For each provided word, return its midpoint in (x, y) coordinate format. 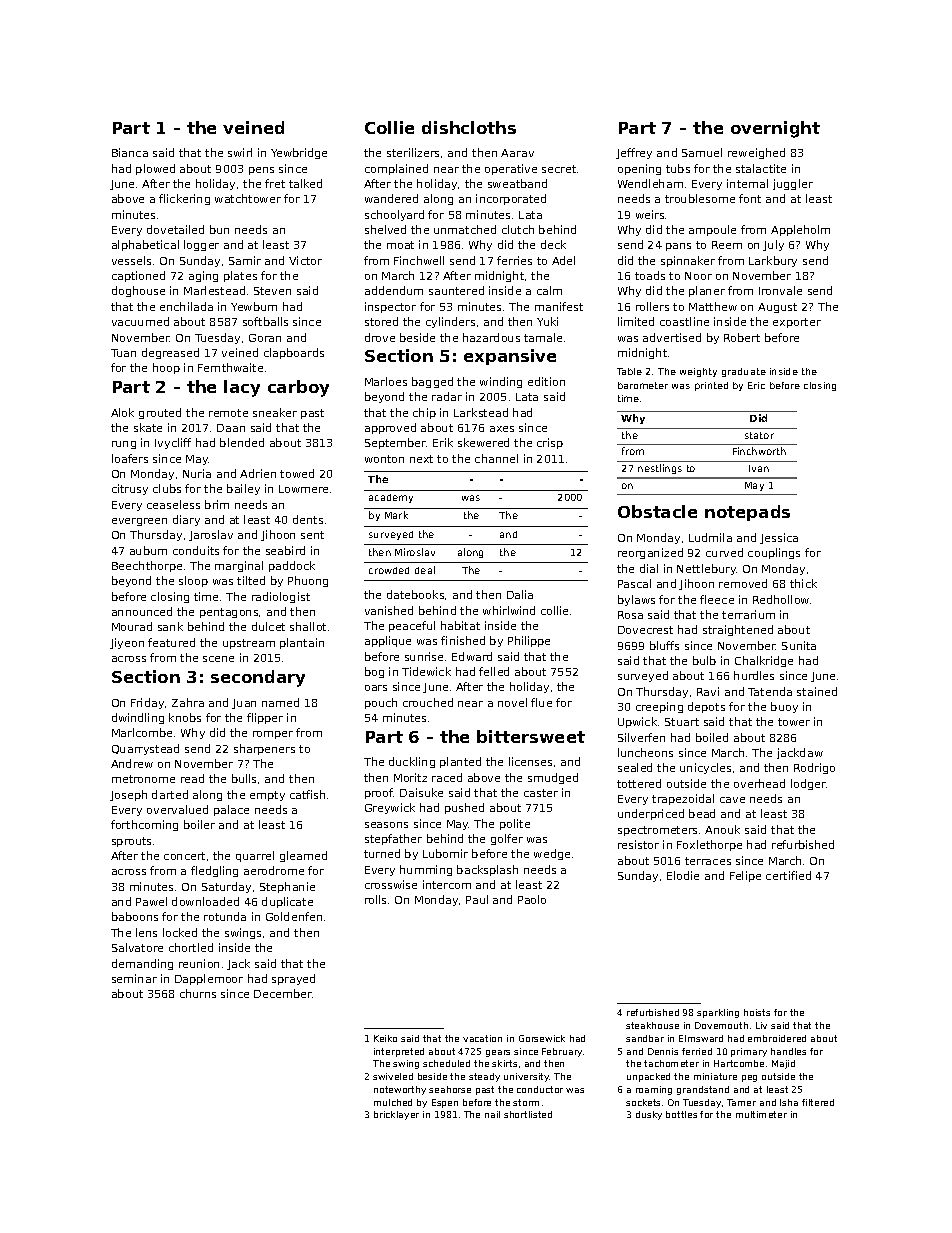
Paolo (532, 899)
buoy (784, 707)
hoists (757, 1012)
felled (494, 671)
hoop (166, 368)
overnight (775, 129)
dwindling (138, 718)
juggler (793, 184)
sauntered (456, 290)
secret (559, 169)
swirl (240, 152)
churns (198, 993)
